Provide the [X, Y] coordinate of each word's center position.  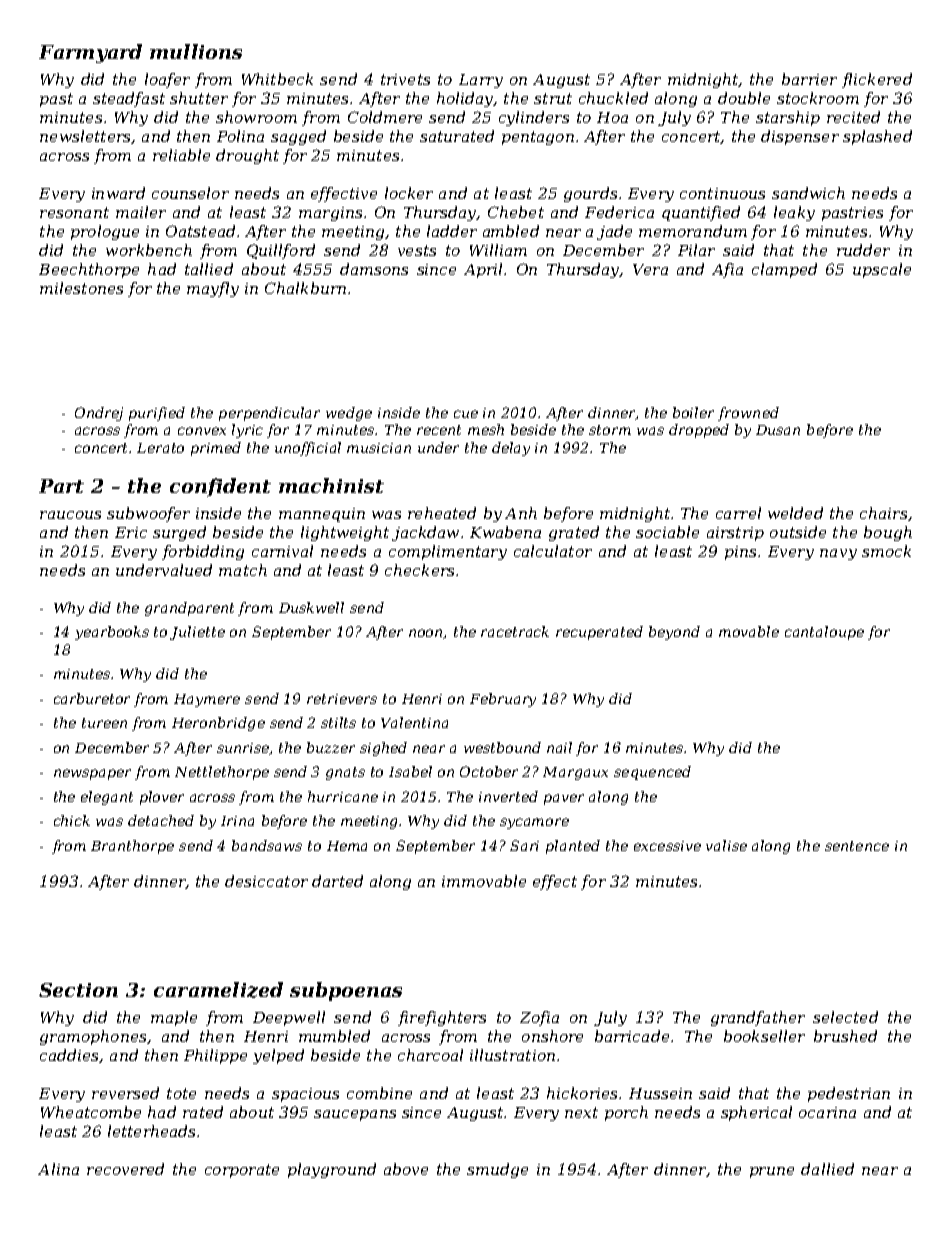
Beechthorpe [89, 270]
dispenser [800, 137]
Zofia [539, 1018]
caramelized [218, 990]
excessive [667, 846]
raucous [70, 515]
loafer [167, 80]
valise [726, 845]
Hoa [612, 117]
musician [379, 448]
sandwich [808, 193]
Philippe [215, 1056]
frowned [748, 414]
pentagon [538, 138]
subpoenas [346, 991]
